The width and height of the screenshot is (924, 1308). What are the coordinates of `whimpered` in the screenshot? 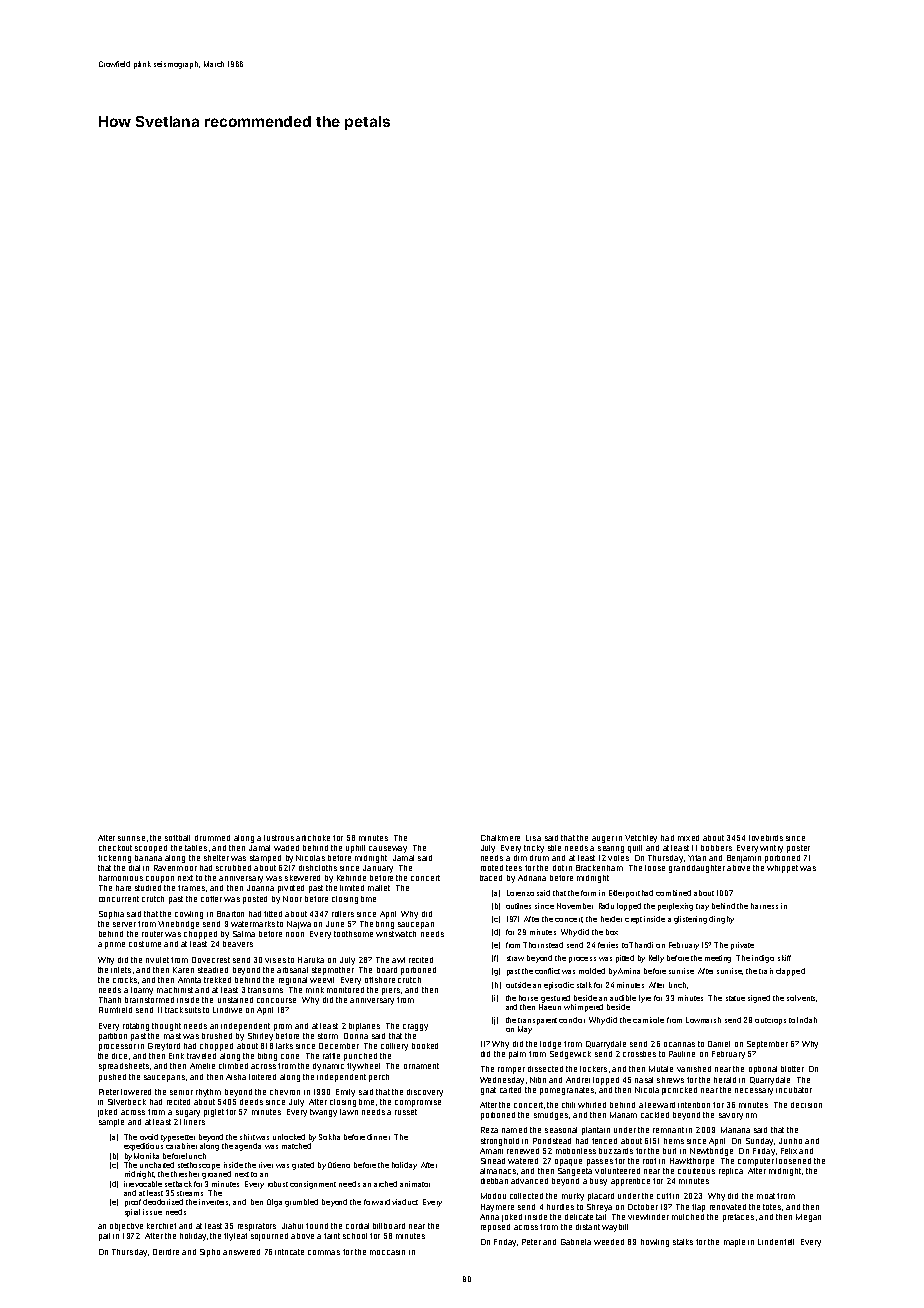 It's located at (583, 1008).
